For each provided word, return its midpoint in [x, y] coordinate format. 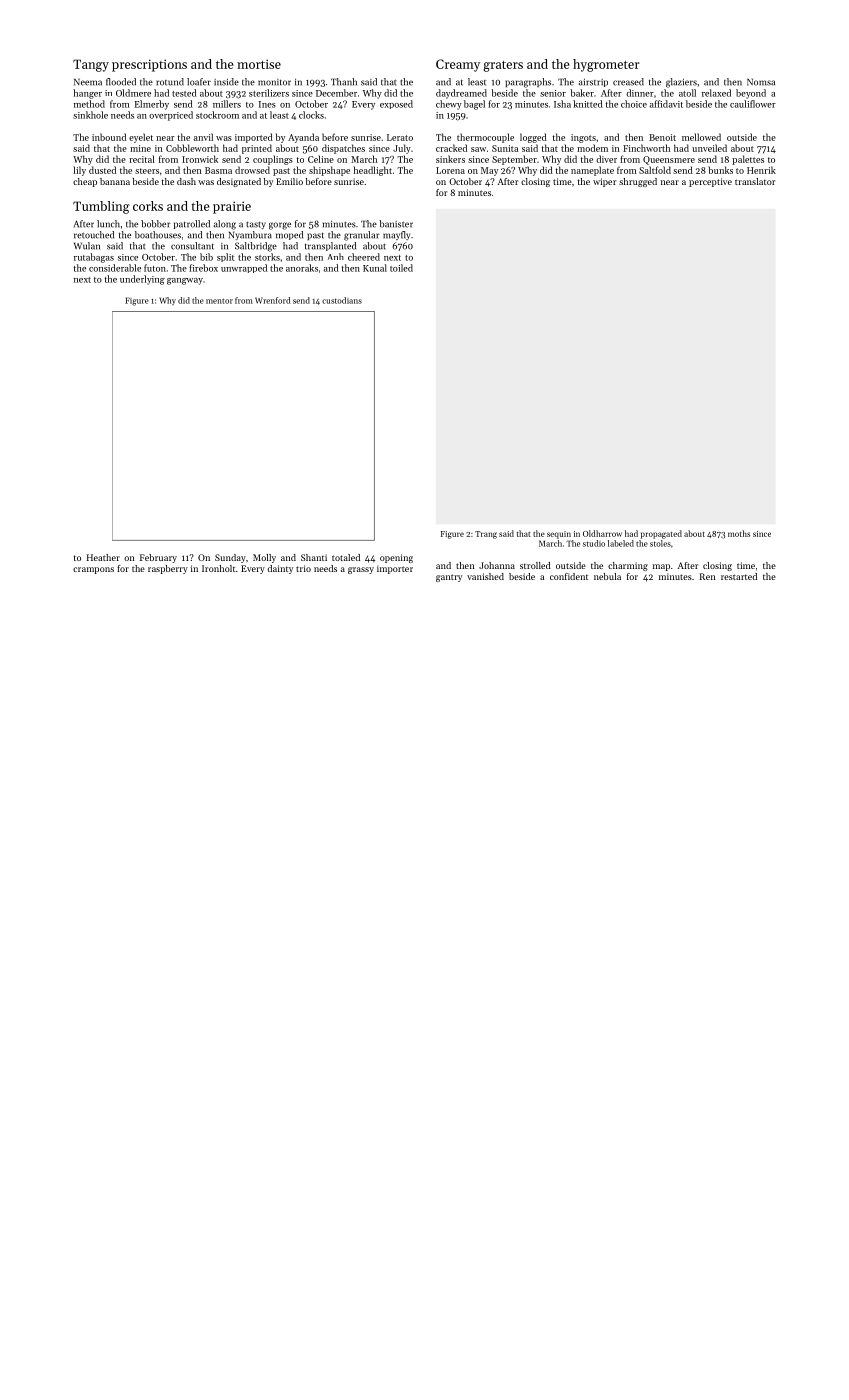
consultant [192, 246]
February [158, 558]
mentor [219, 301]
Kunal [375, 268]
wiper [604, 182]
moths [739, 533]
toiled [401, 268]
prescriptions [149, 65]
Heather [103, 557]
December [336, 93]
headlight [373, 171]
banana [115, 181]
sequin [559, 535]
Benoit [662, 137]
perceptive [710, 182]
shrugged [638, 182]
